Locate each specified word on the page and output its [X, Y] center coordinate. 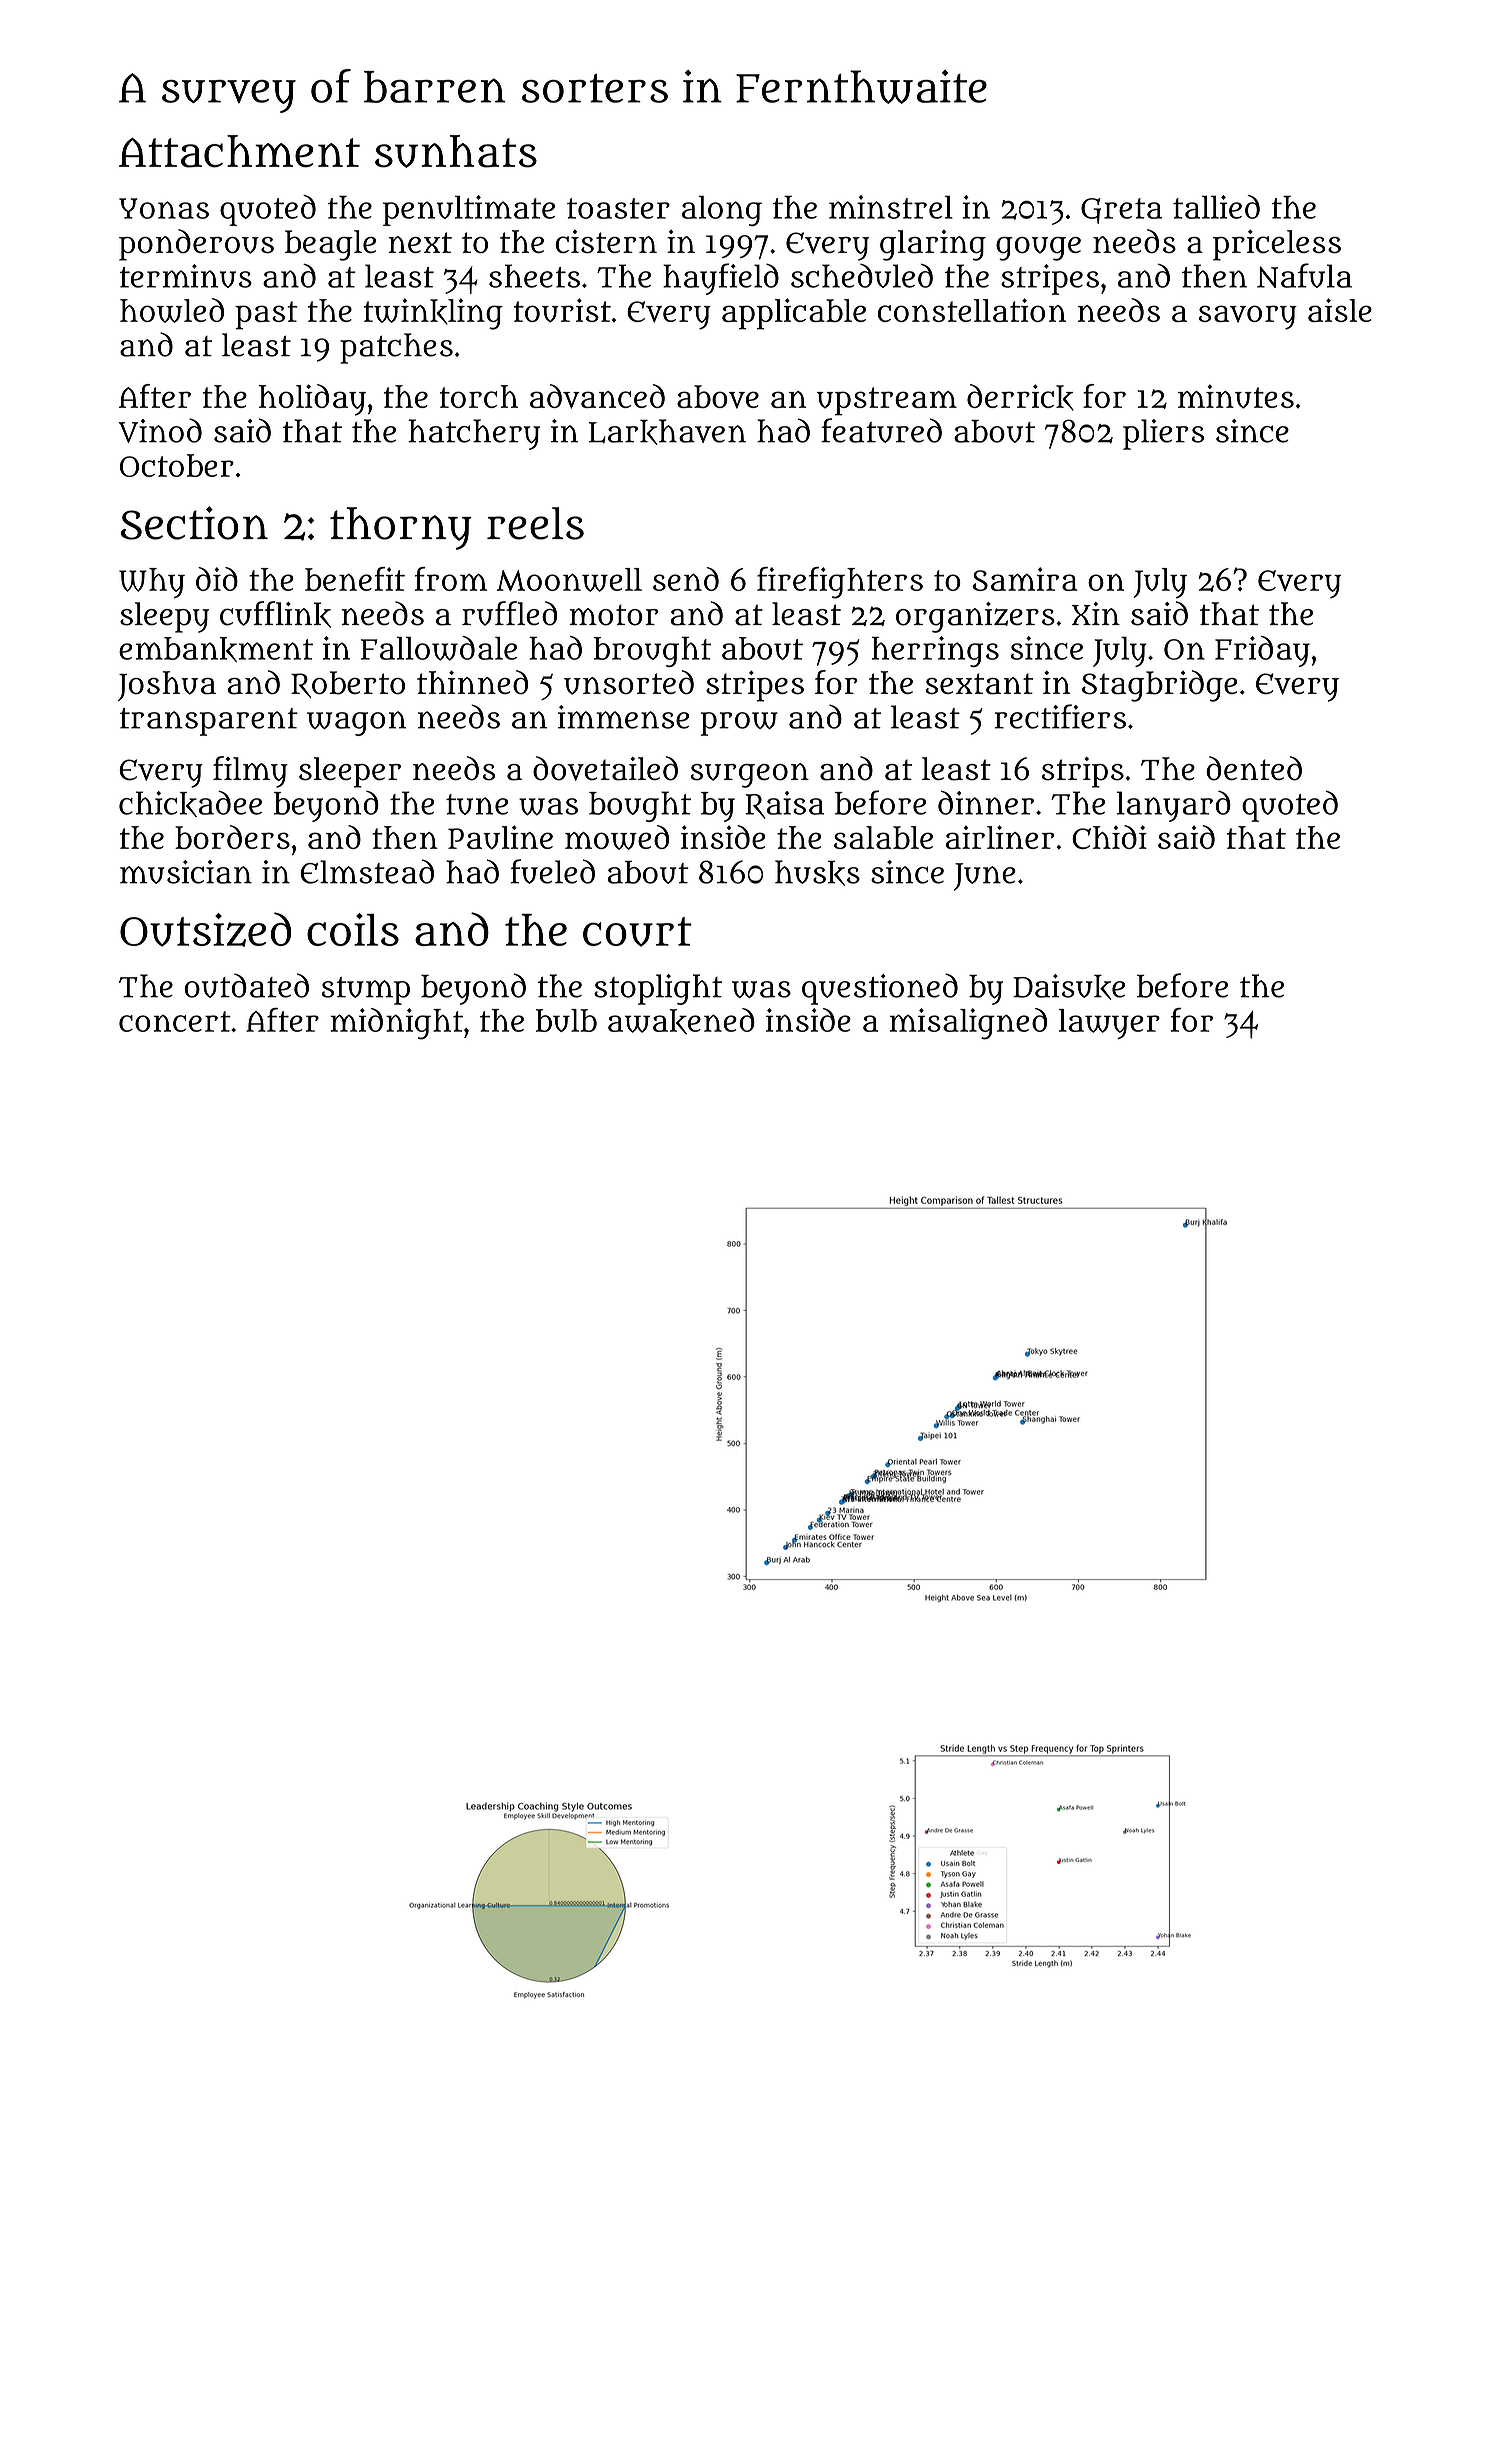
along [722, 210]
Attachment [239, 151]
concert [175, 1021]
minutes [1236, 396]
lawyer [1109, 1024]
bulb [566, 1020]
